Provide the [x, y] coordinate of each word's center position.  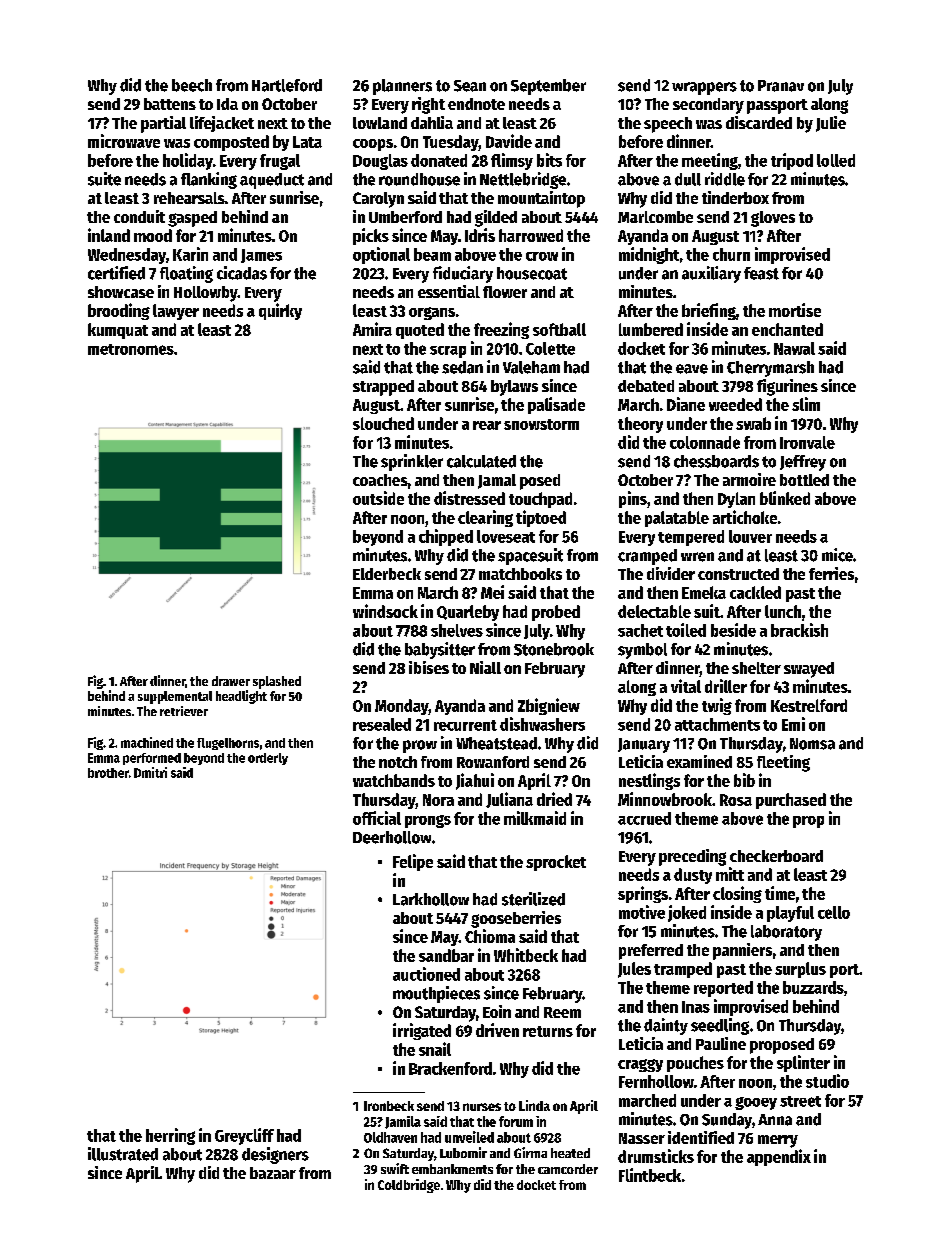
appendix [779, 1157]
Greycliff [244, 1136]
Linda [534, 1105]
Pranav [781, 86]
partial [163, 124]
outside [378, 498]
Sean [470, 86]
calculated [481, 461]
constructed [738, 574]
